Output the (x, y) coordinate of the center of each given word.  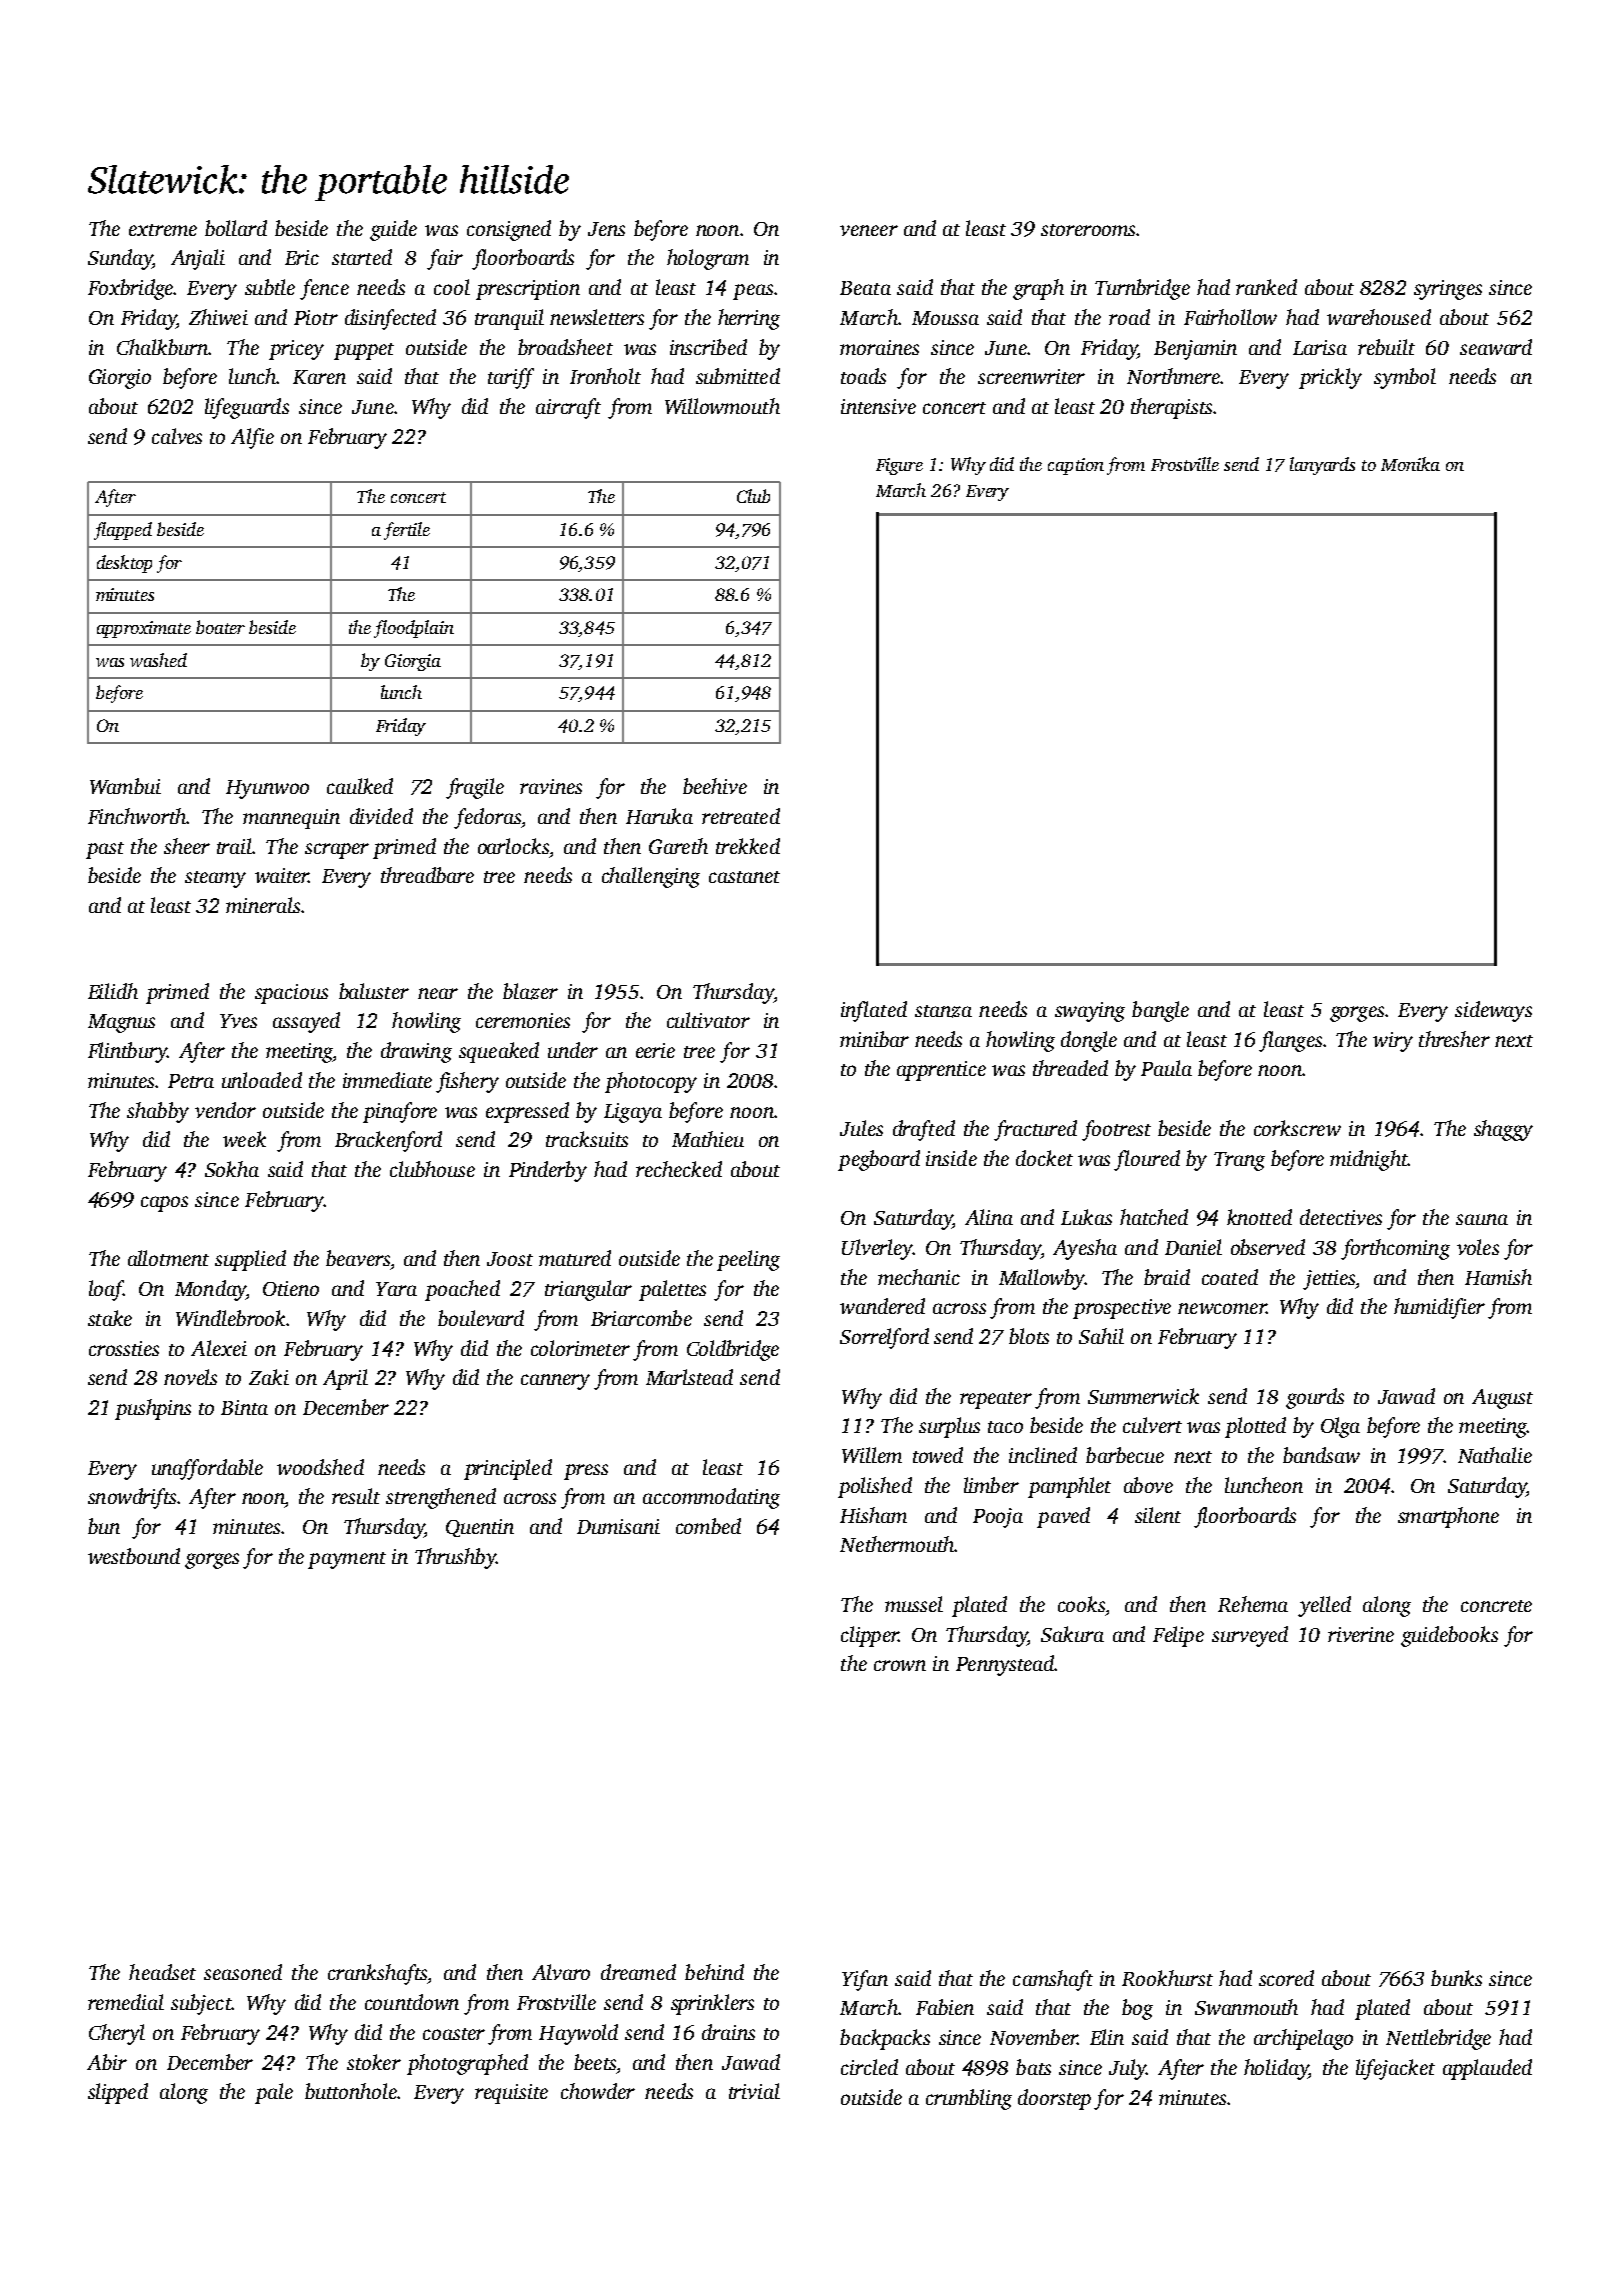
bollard (236, 228)
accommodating (711, 1498)
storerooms (1088, 230)
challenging (651, 877)
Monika (1410, 464)
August (1502, 1399)
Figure (899, 466)
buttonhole (351, 2091)
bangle (1160, 1011)
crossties (124, 1348)
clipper (869, 1636)
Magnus (121, 1023)
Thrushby (455, 1558)
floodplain (414, 629)
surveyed (1250, 1636)
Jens (606, 229)
